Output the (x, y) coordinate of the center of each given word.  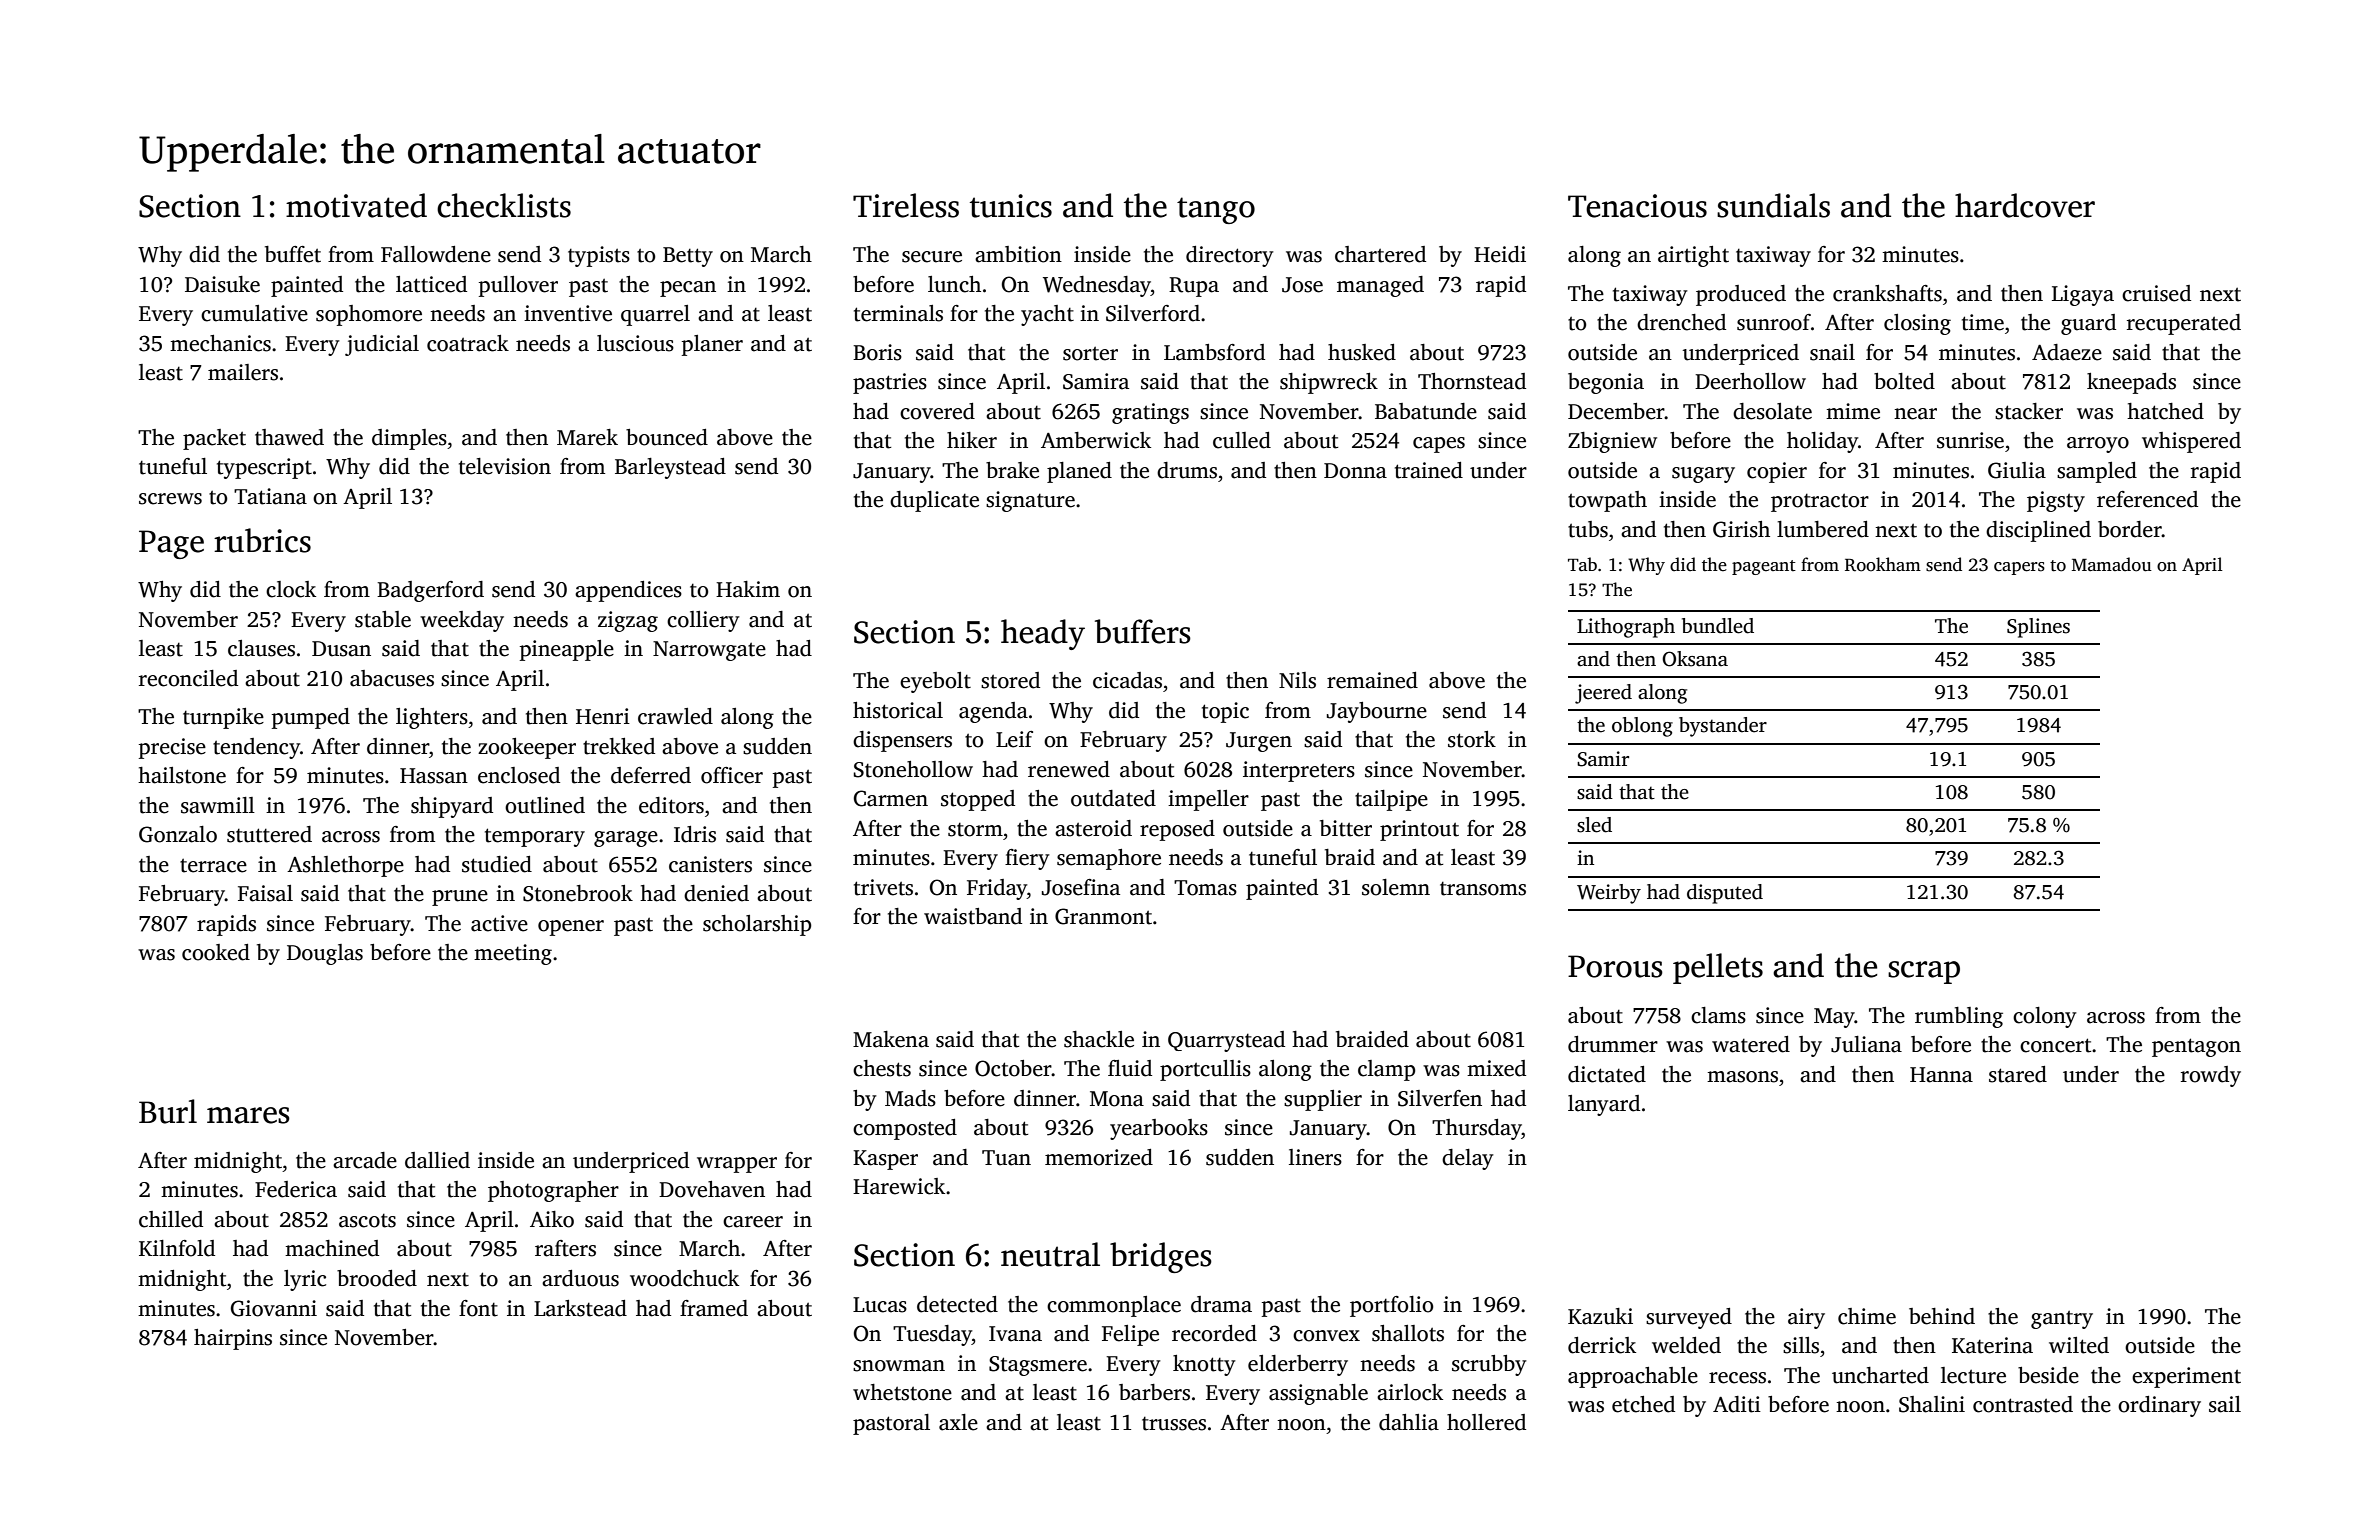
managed (1380, 286)
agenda (993, 712)
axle (958, 1422)
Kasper (885, 1160)
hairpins (233, 1339)
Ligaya (2083, 295)
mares (248, 1115)
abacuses (392, 678)
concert (2055, 1045)
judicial (382, 345)
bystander (1723, 727)
